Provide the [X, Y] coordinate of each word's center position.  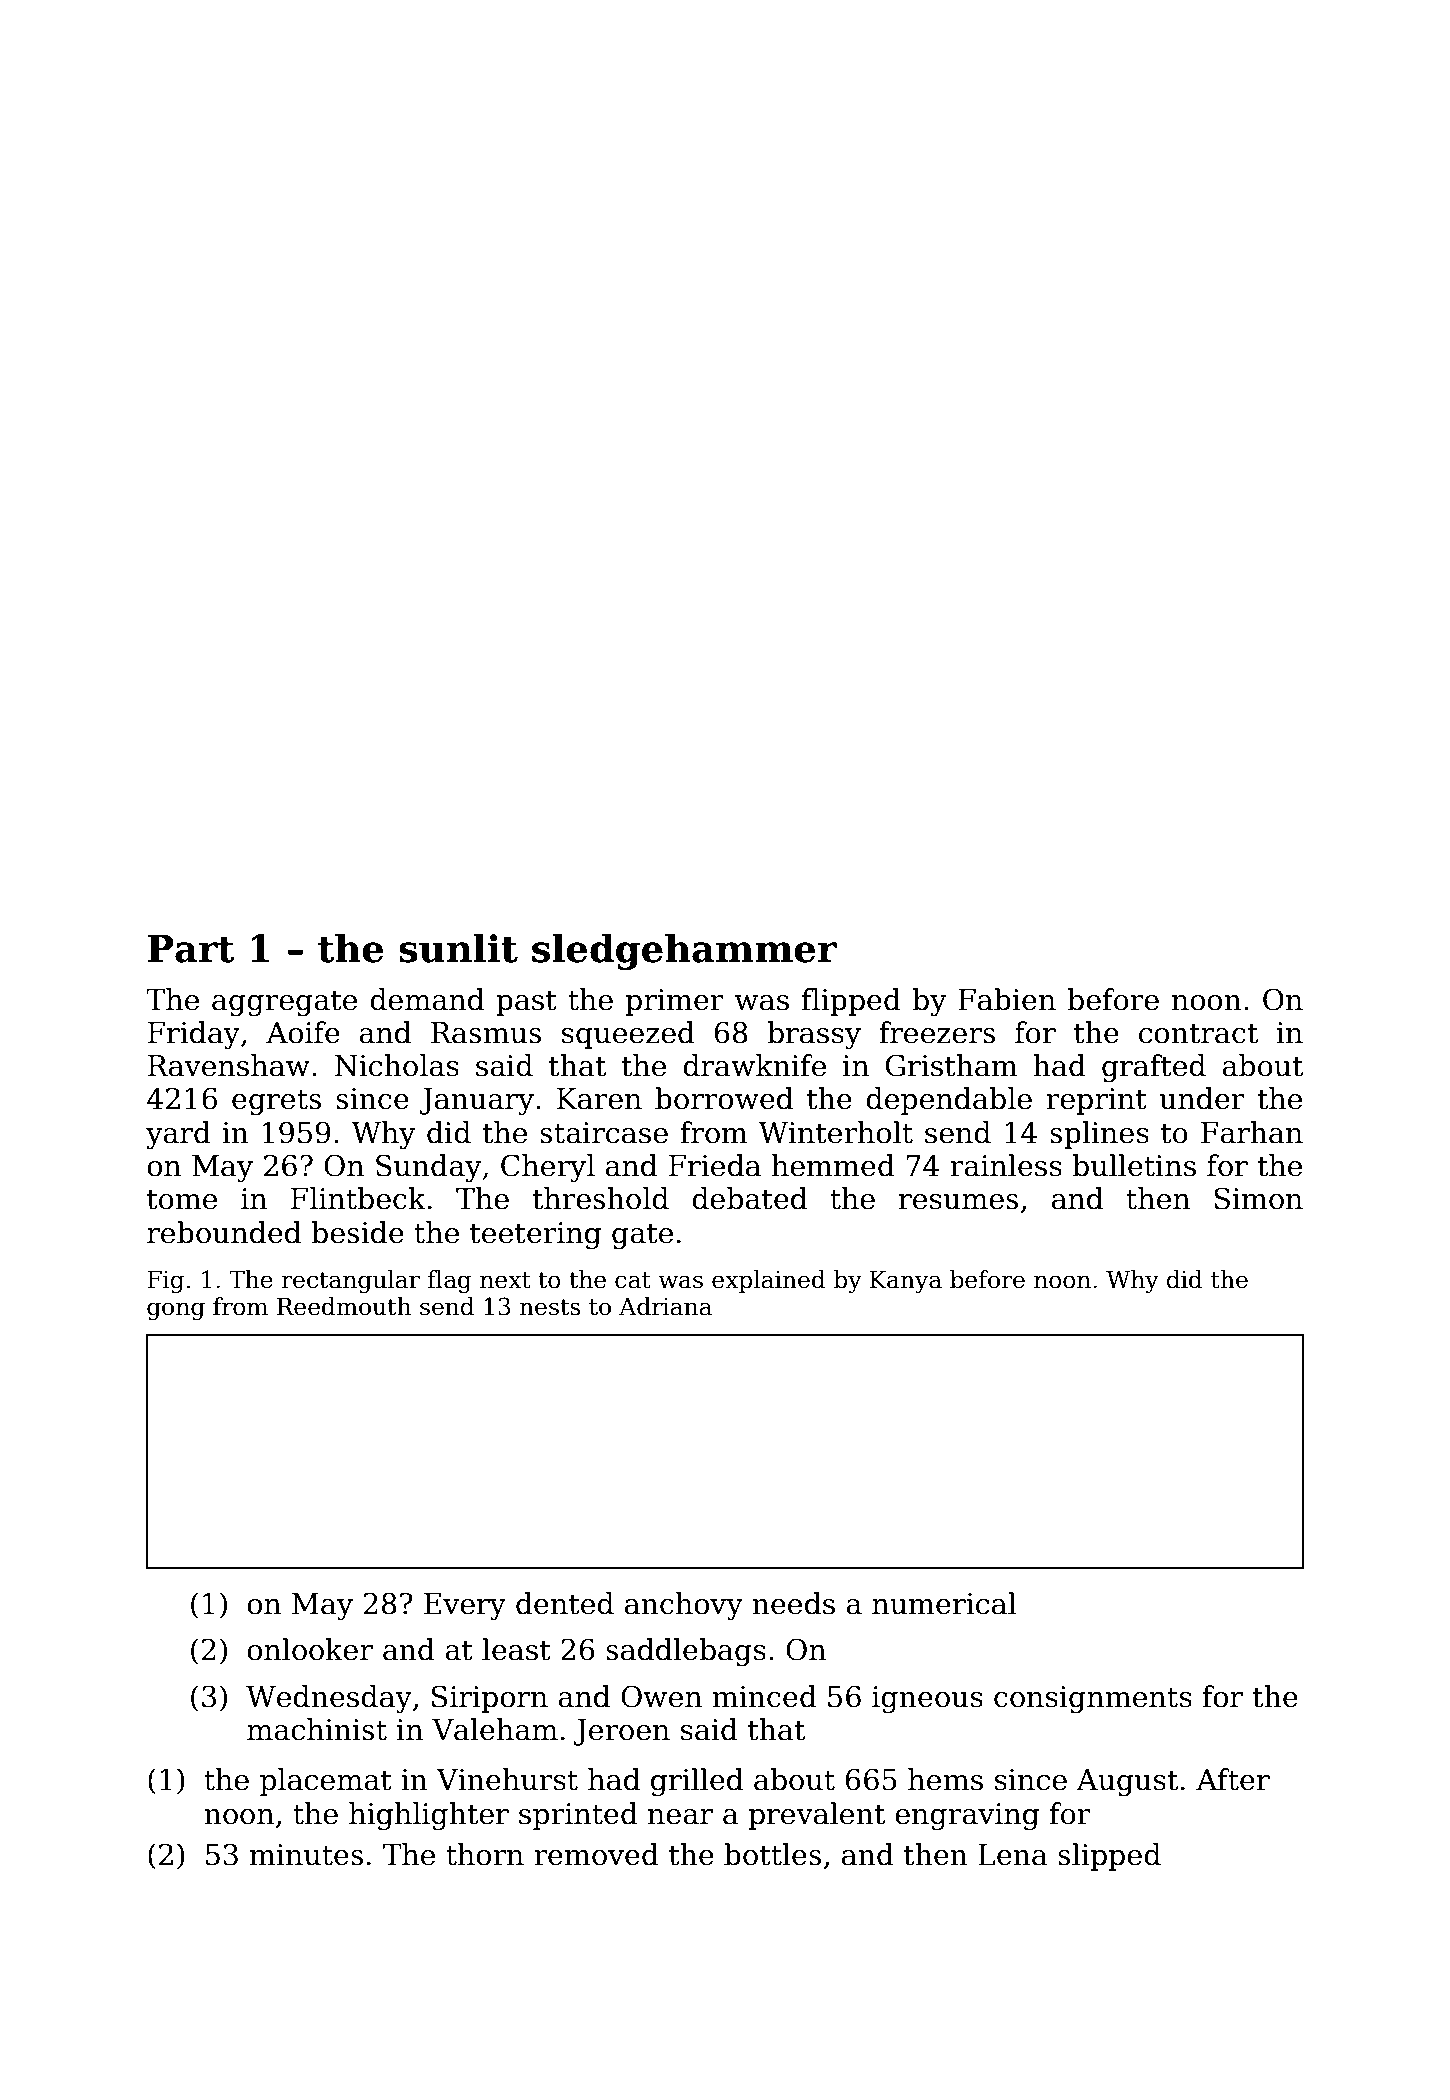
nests [549, 1307]
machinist [317, 1729]
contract [1198, 1034]
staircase [604, 1133]
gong [176, 1311]
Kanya [906, 1282]
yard [178, 1135]
